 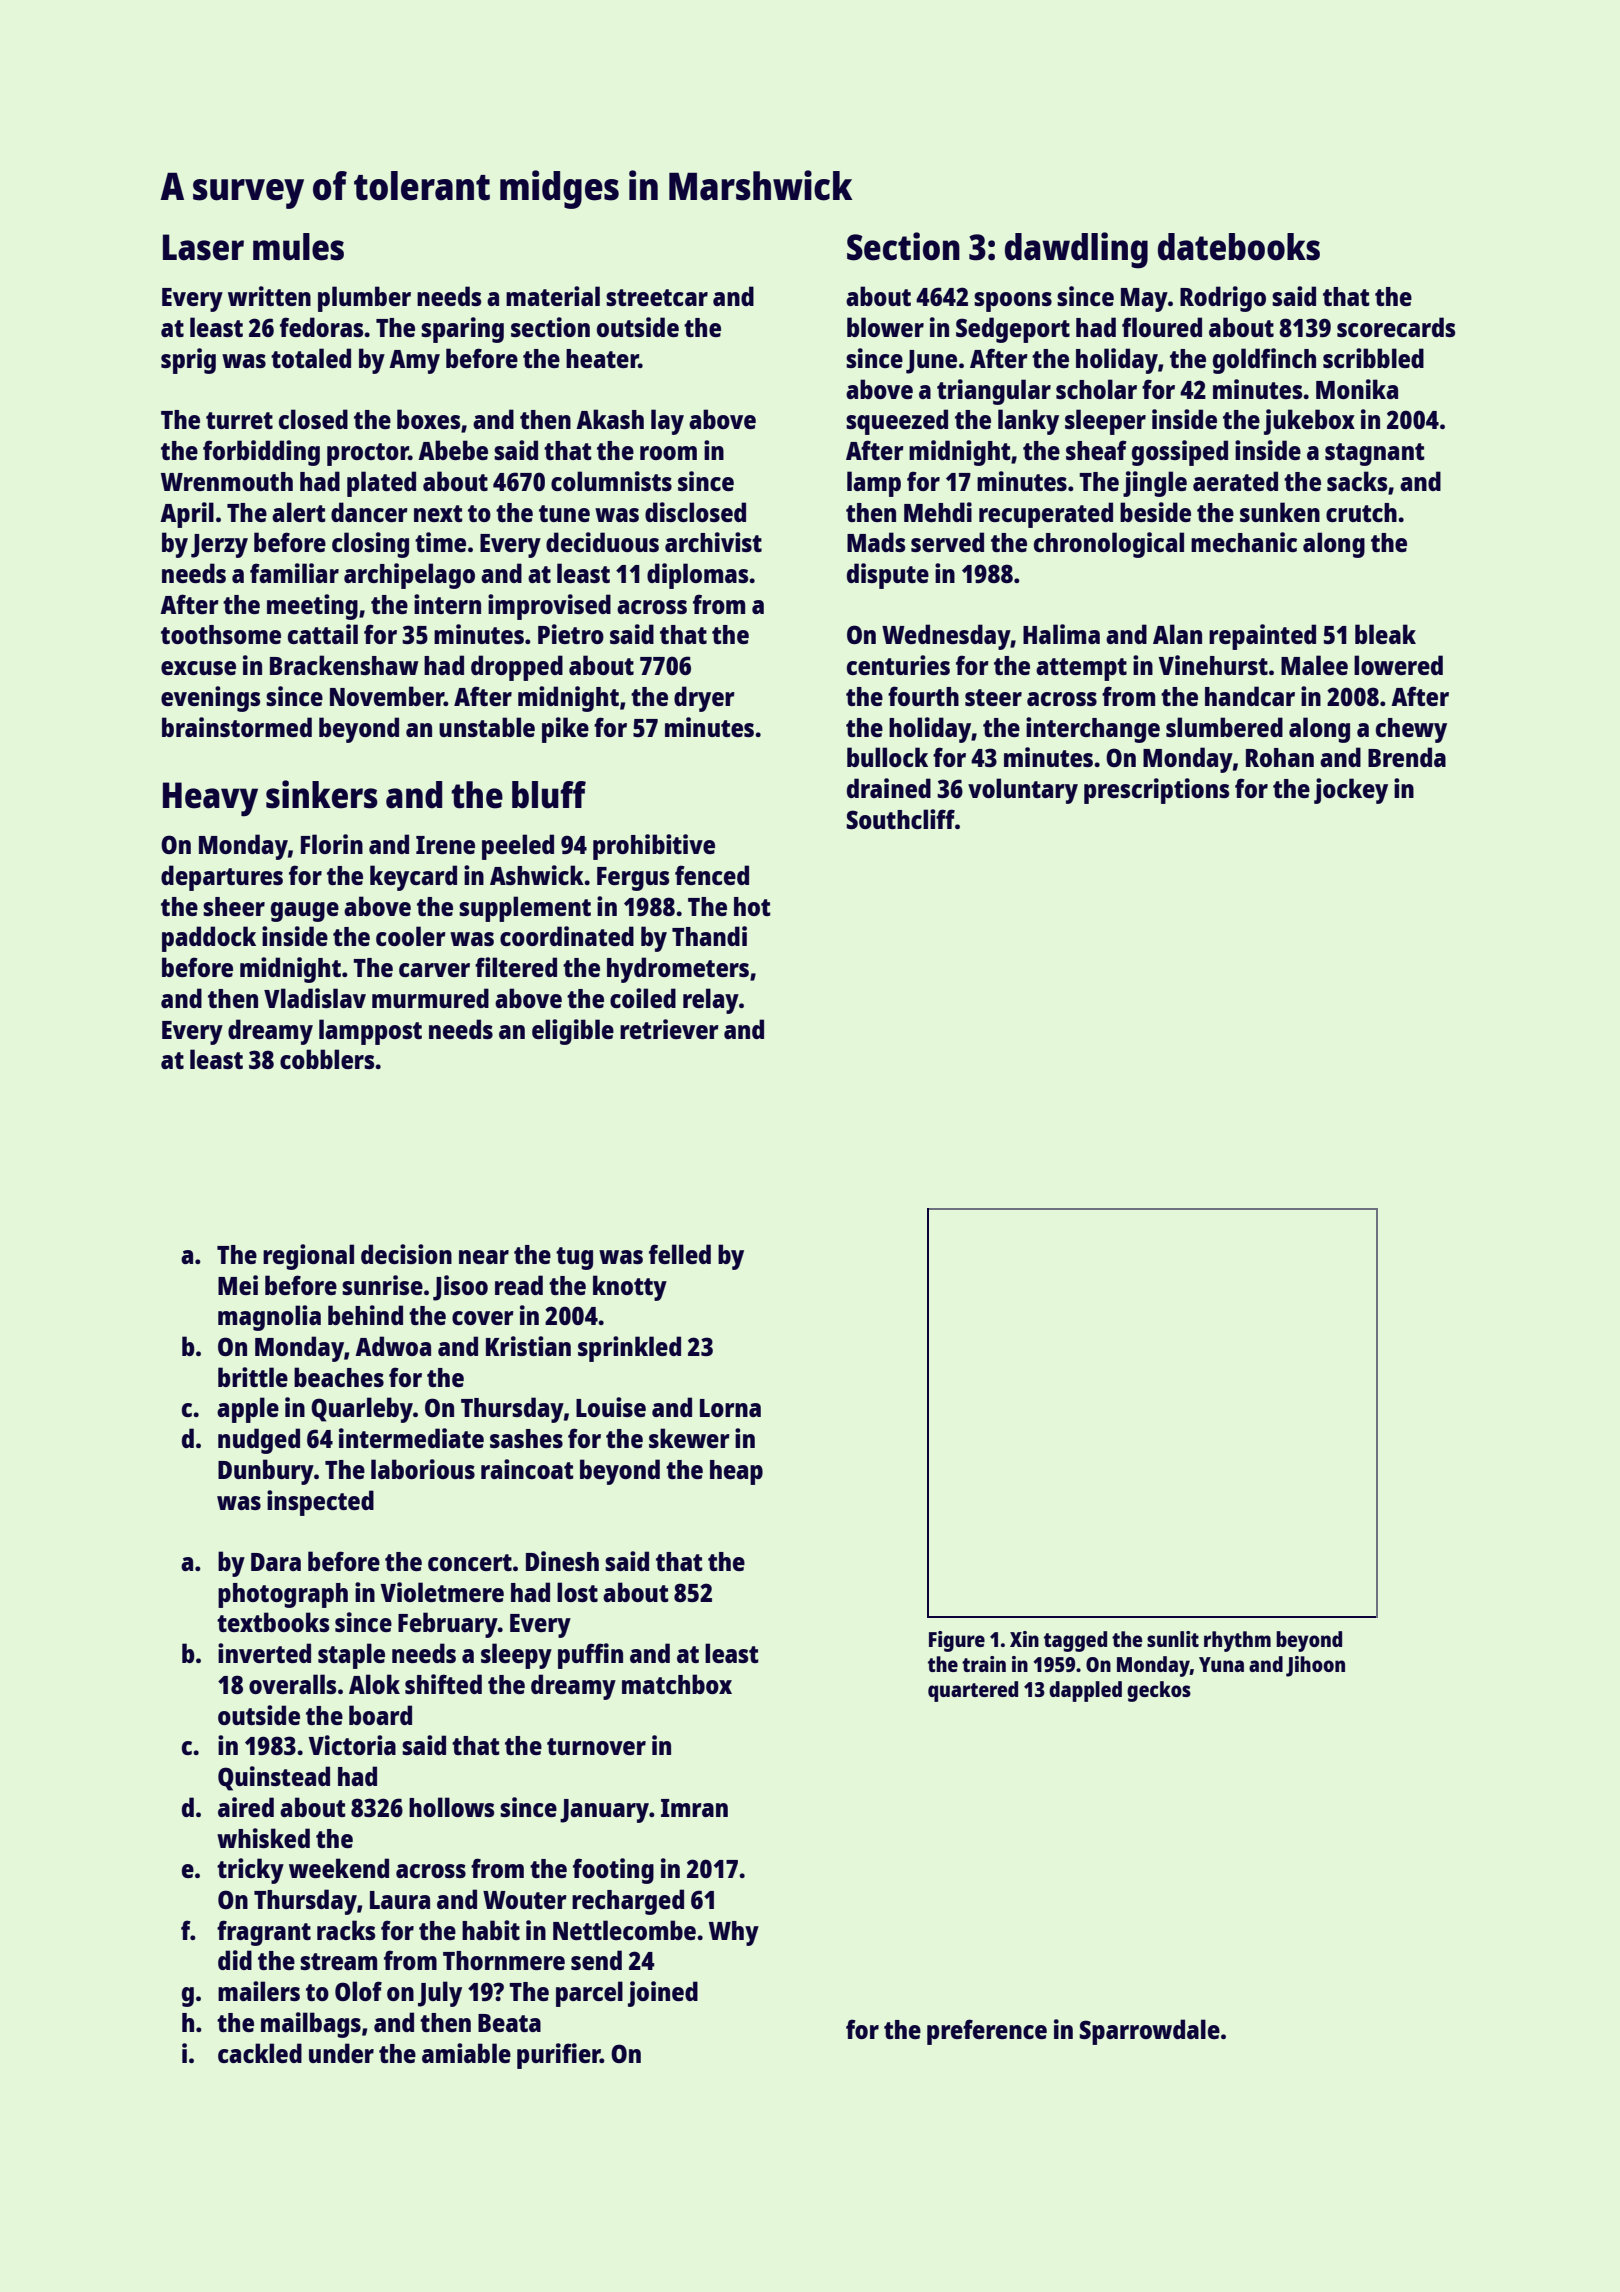 I want to click on racks, so click(x=346, y=1930).
